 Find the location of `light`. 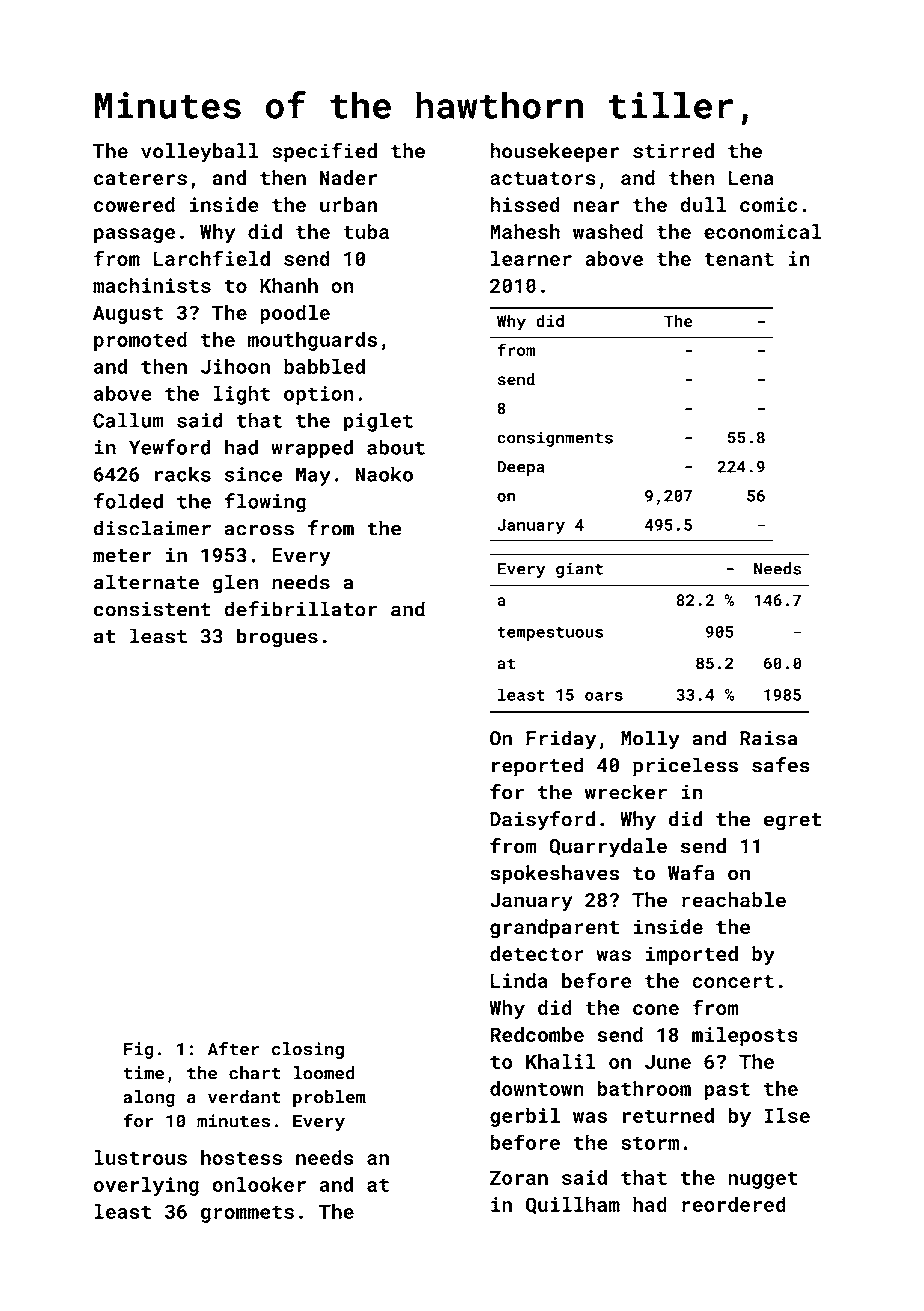

light is located at coordinates (241, 395).
